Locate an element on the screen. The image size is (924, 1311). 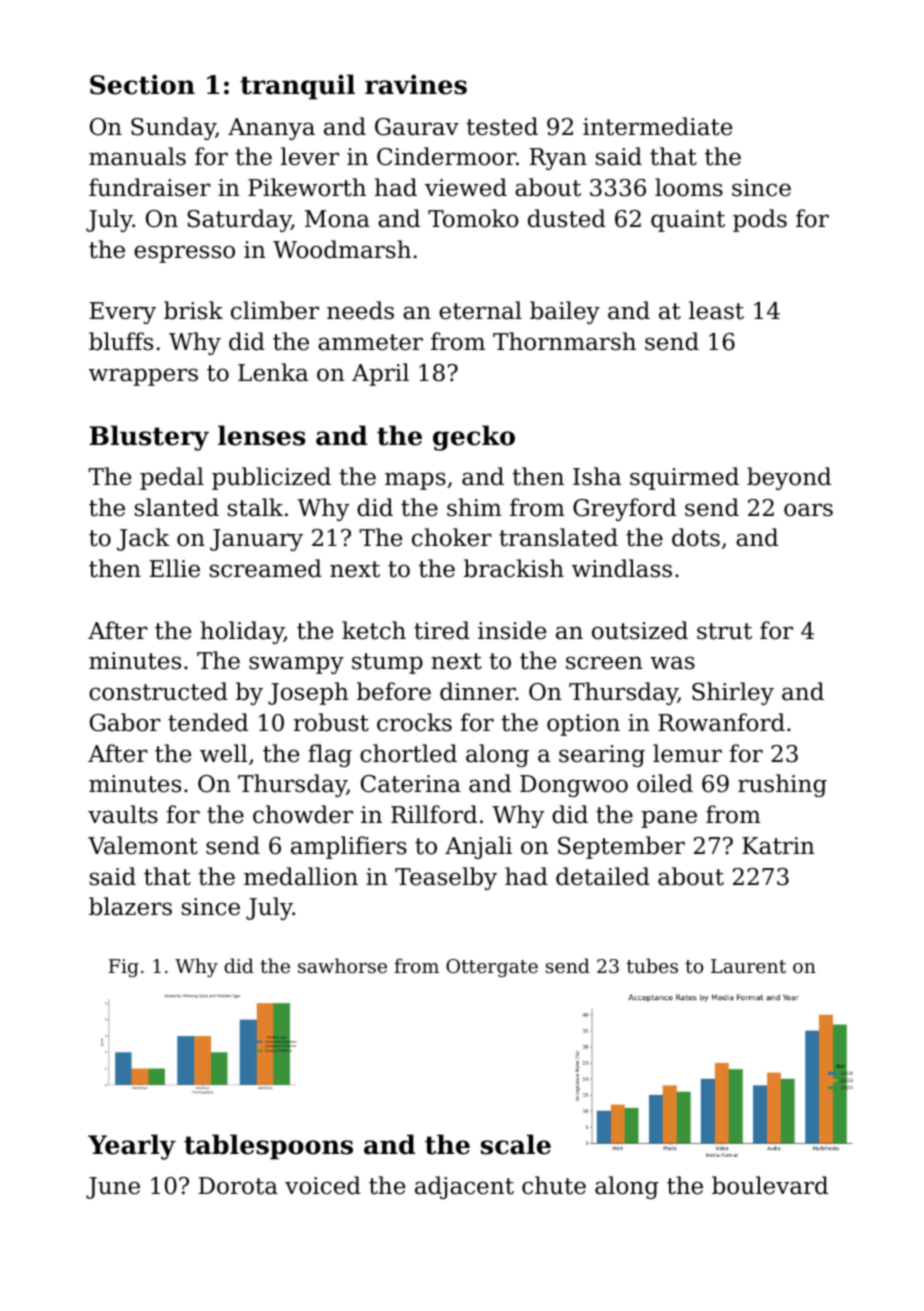
Dorota is located at coordinates (238, 1186).
